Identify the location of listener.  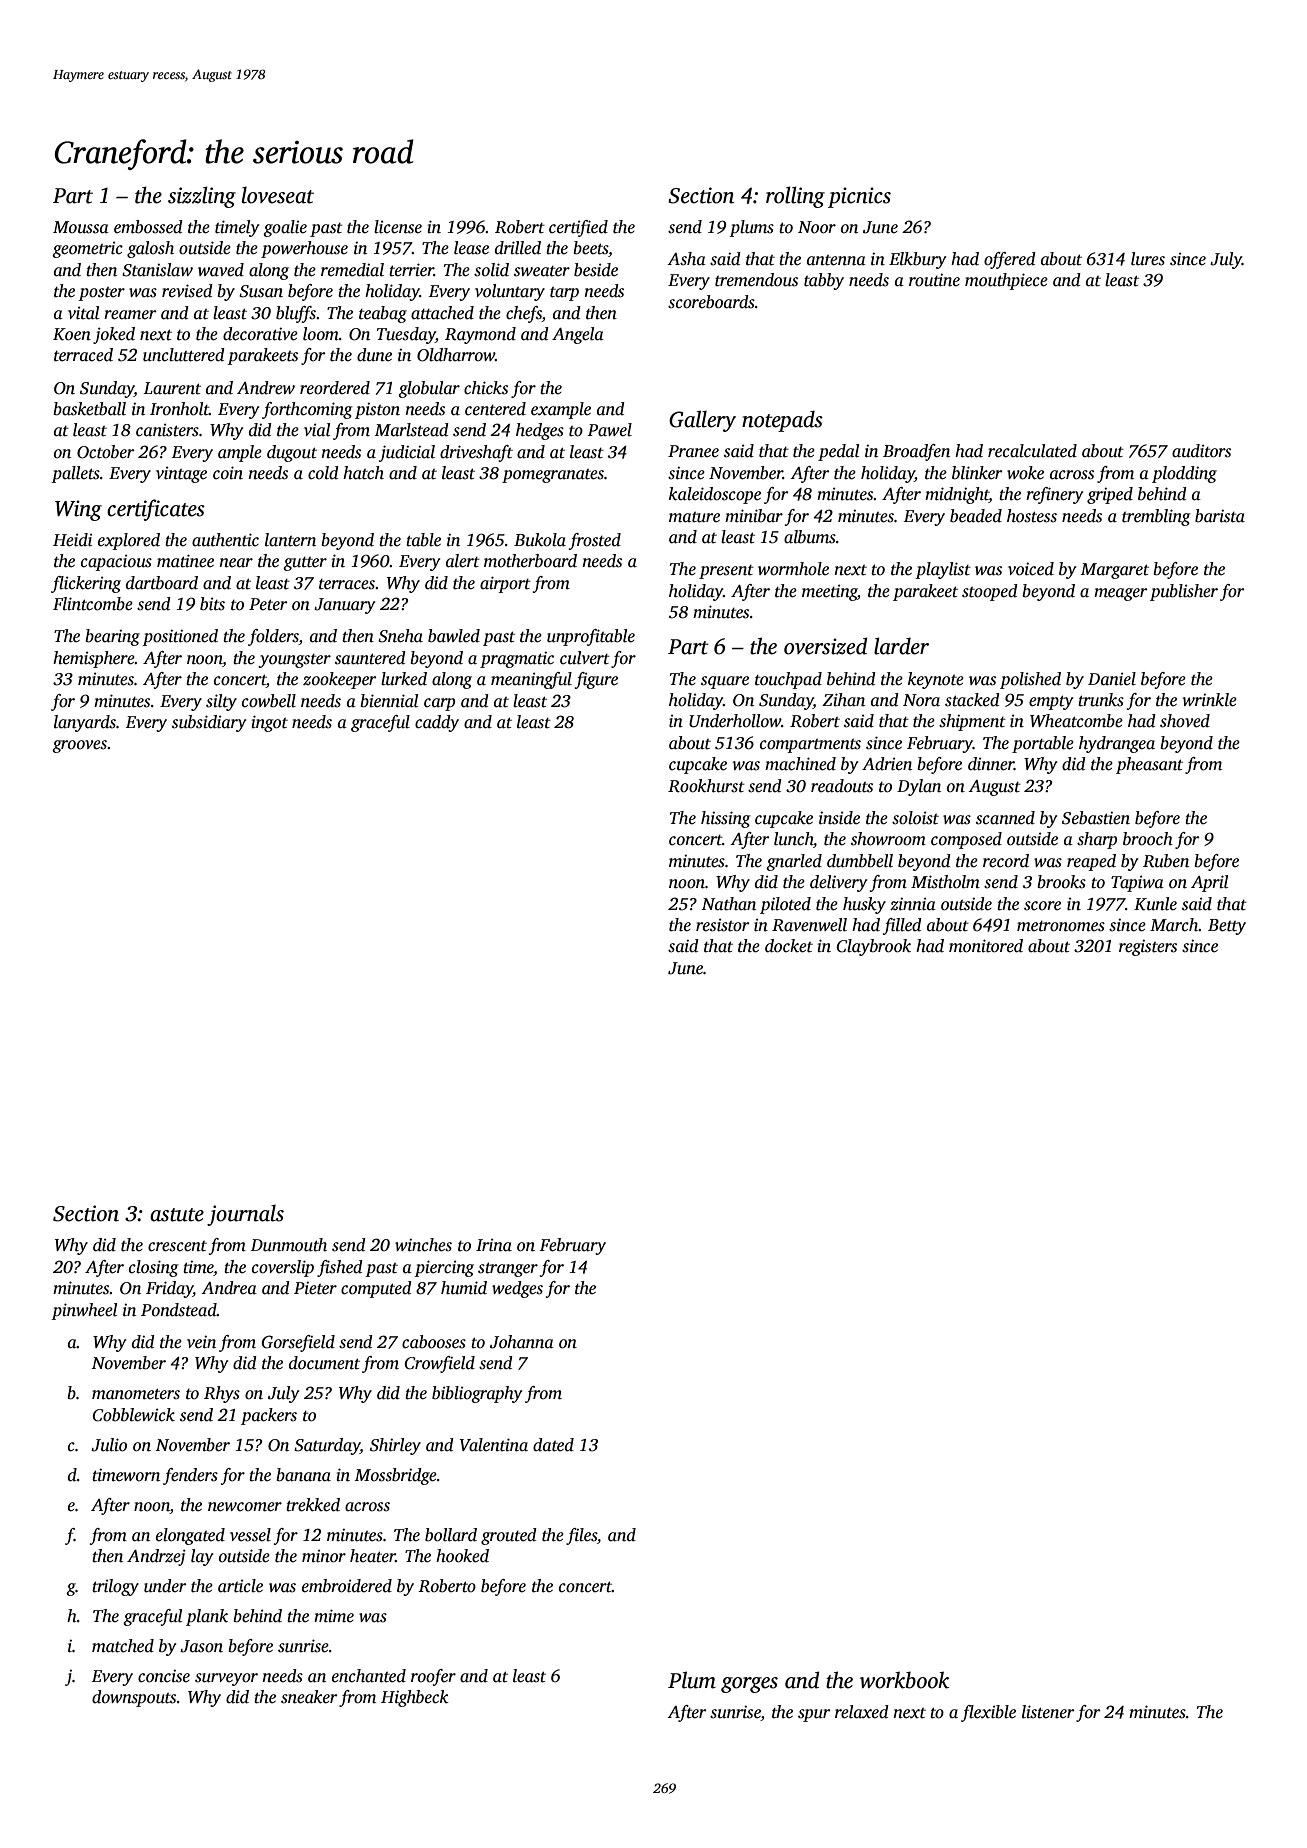
(1048, 1712).
